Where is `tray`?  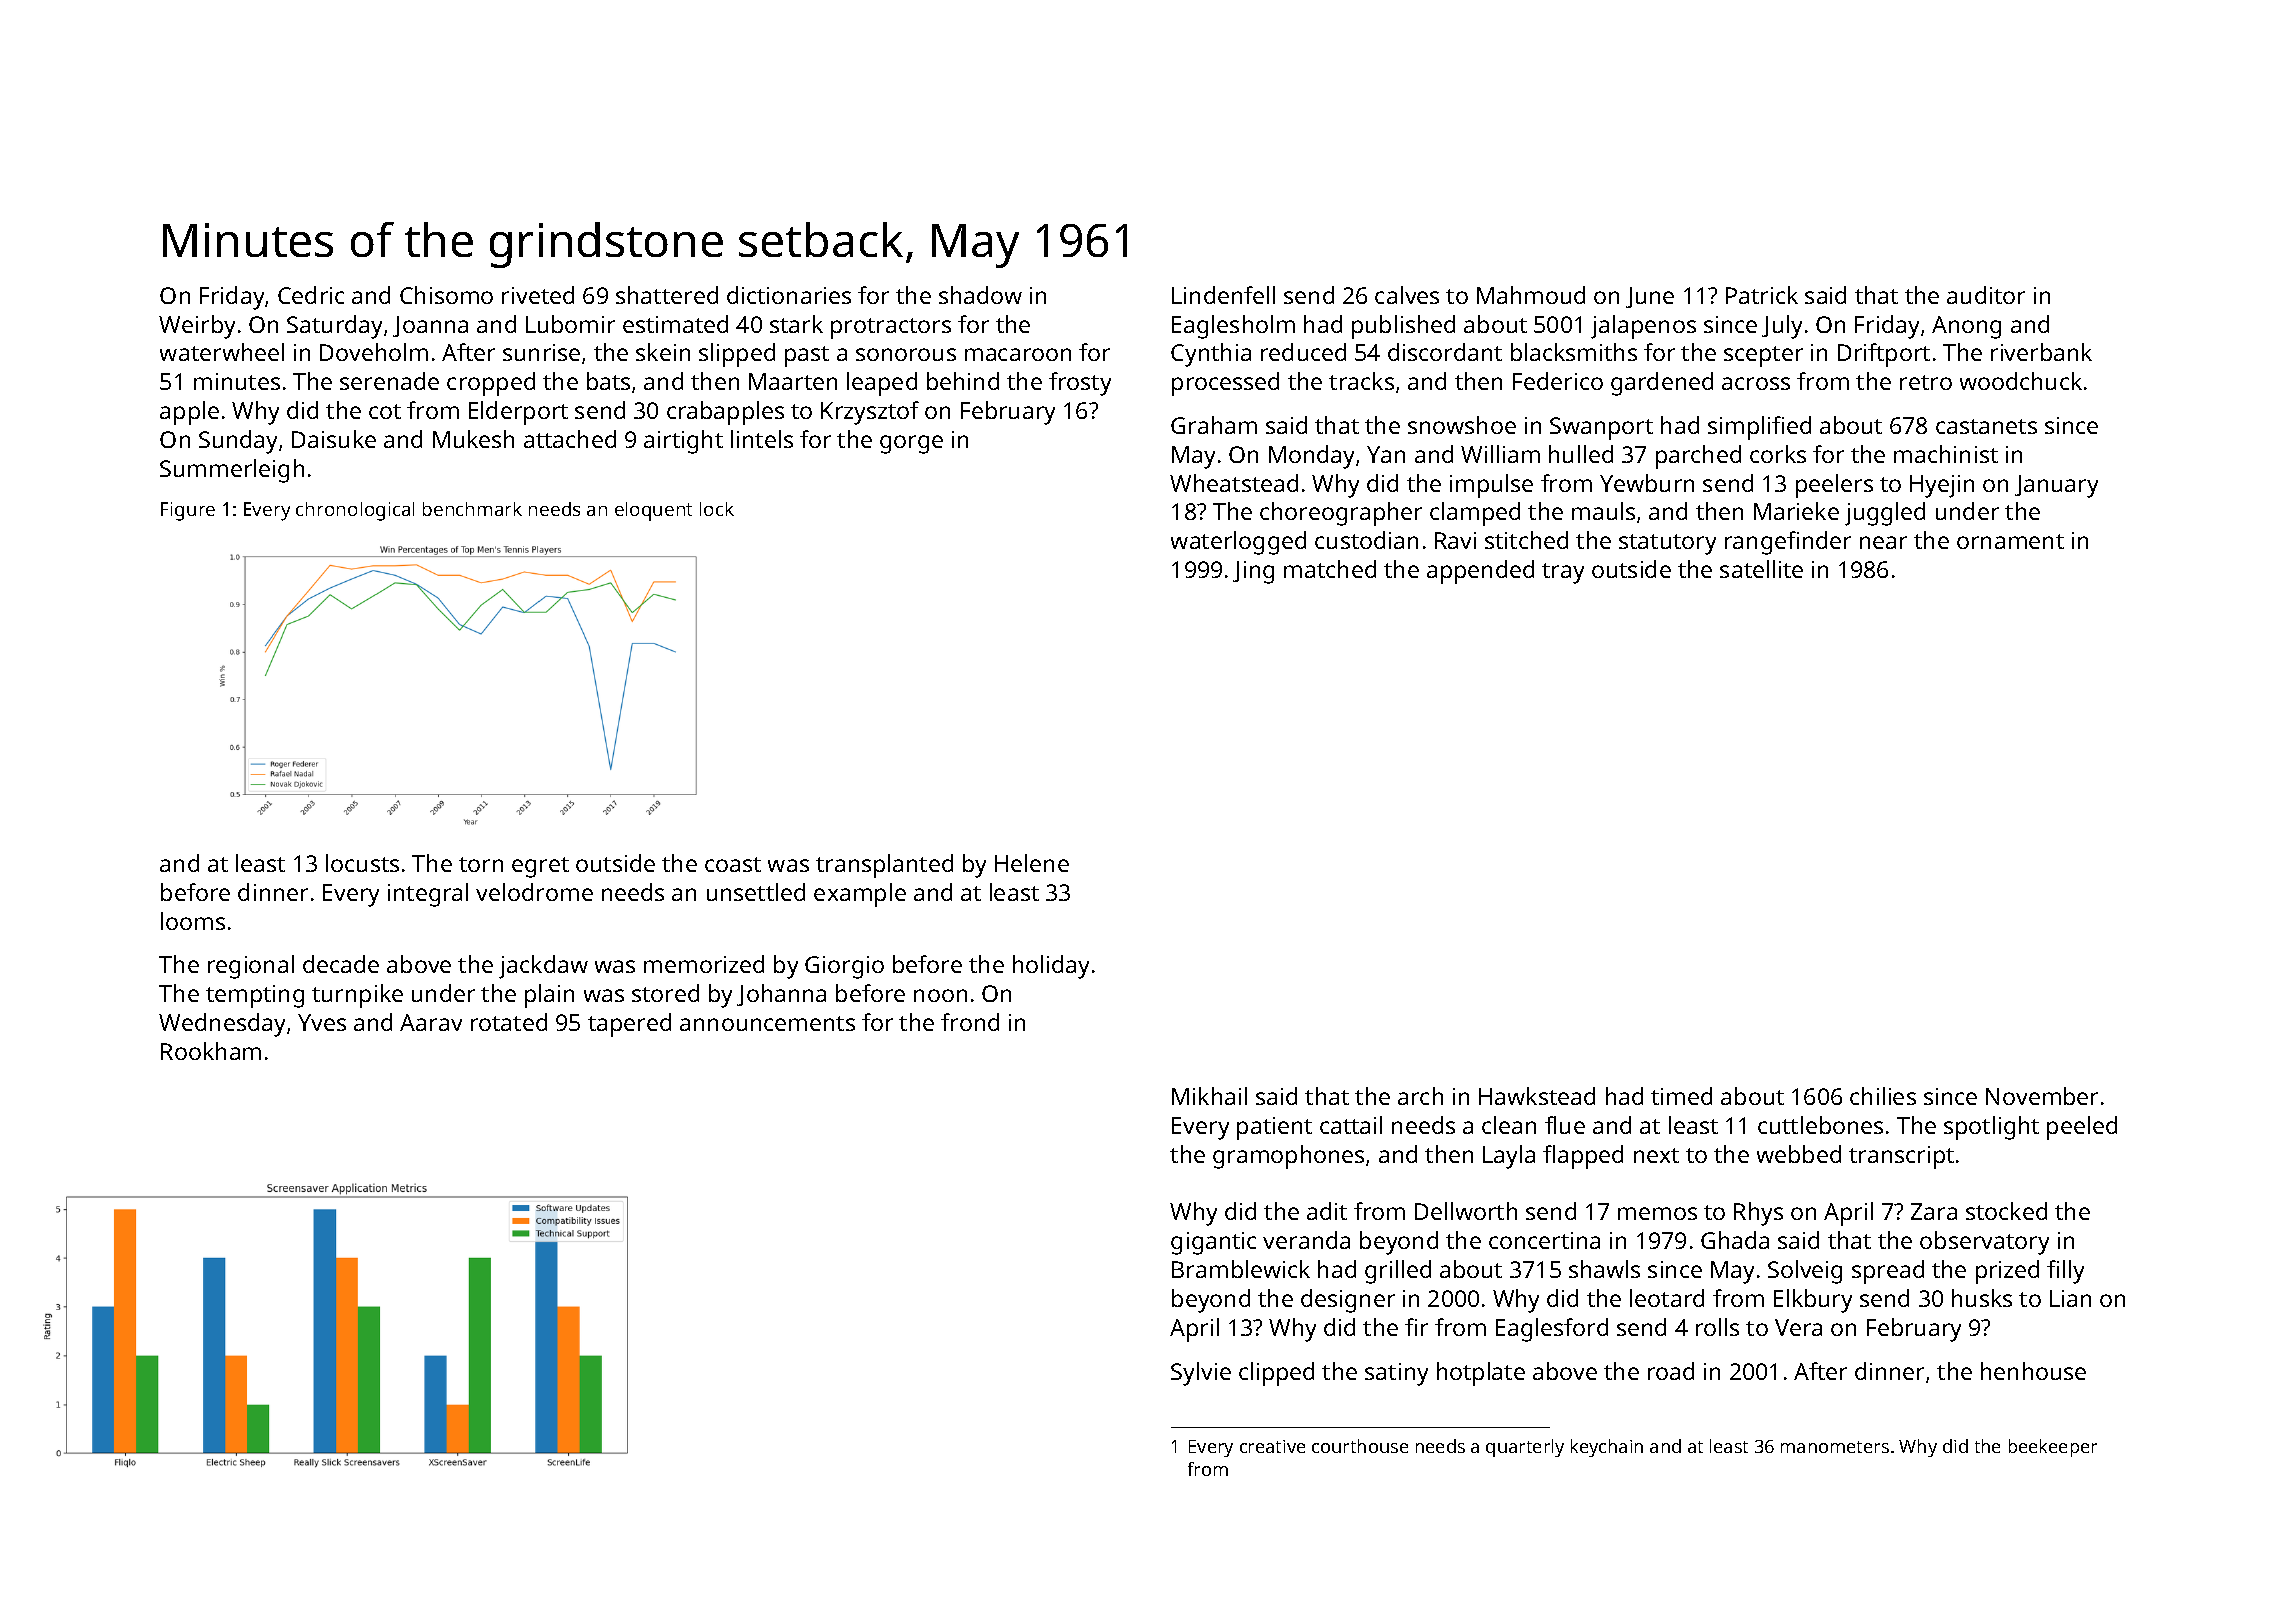 tray is located at coordinates (1563, 573).
